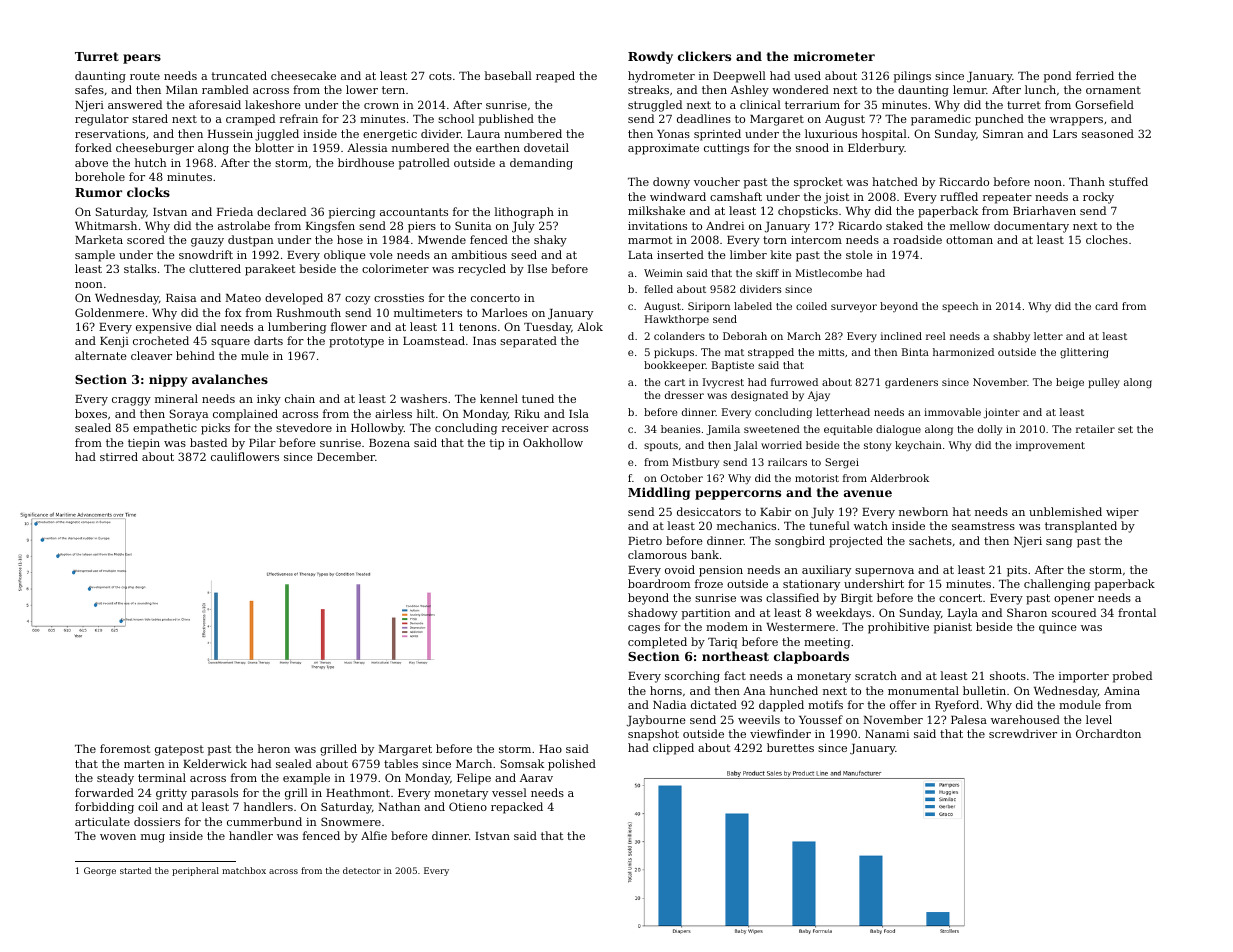 The image size is (1233, 952). I want to click on Felipe, so click(474, 779).
